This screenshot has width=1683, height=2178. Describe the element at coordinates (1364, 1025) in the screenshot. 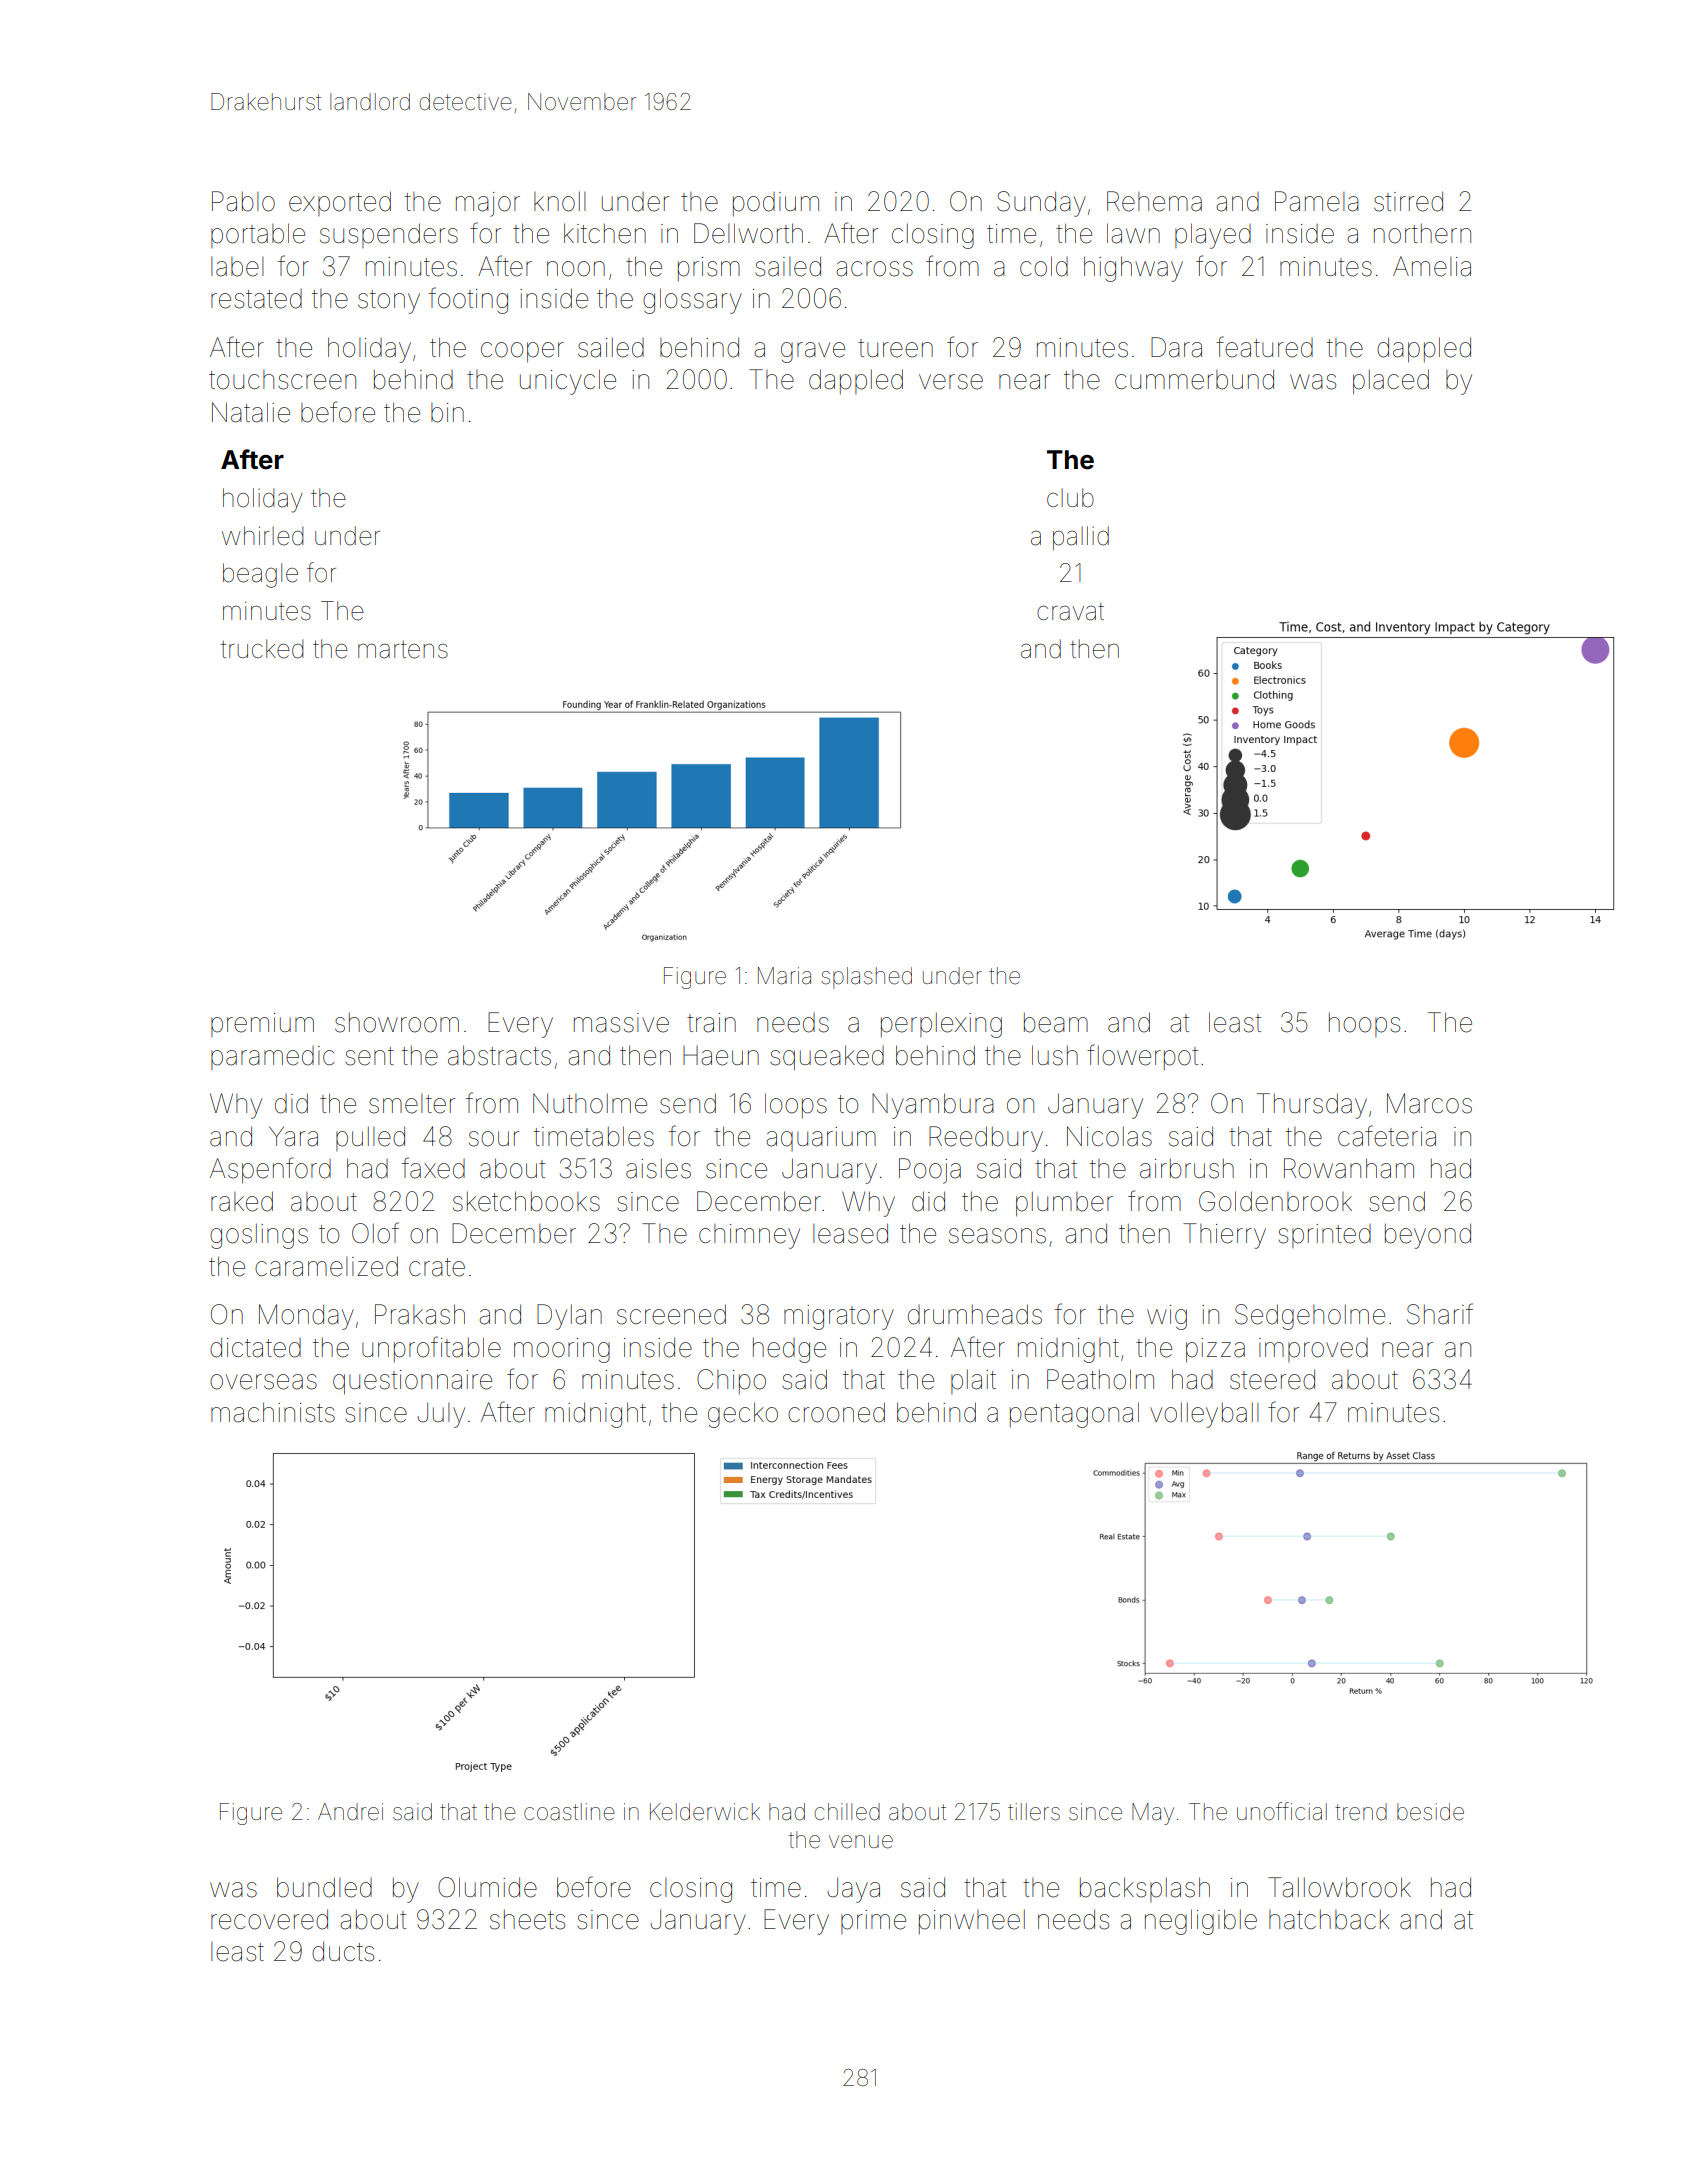

I see `hoops` at that location.
